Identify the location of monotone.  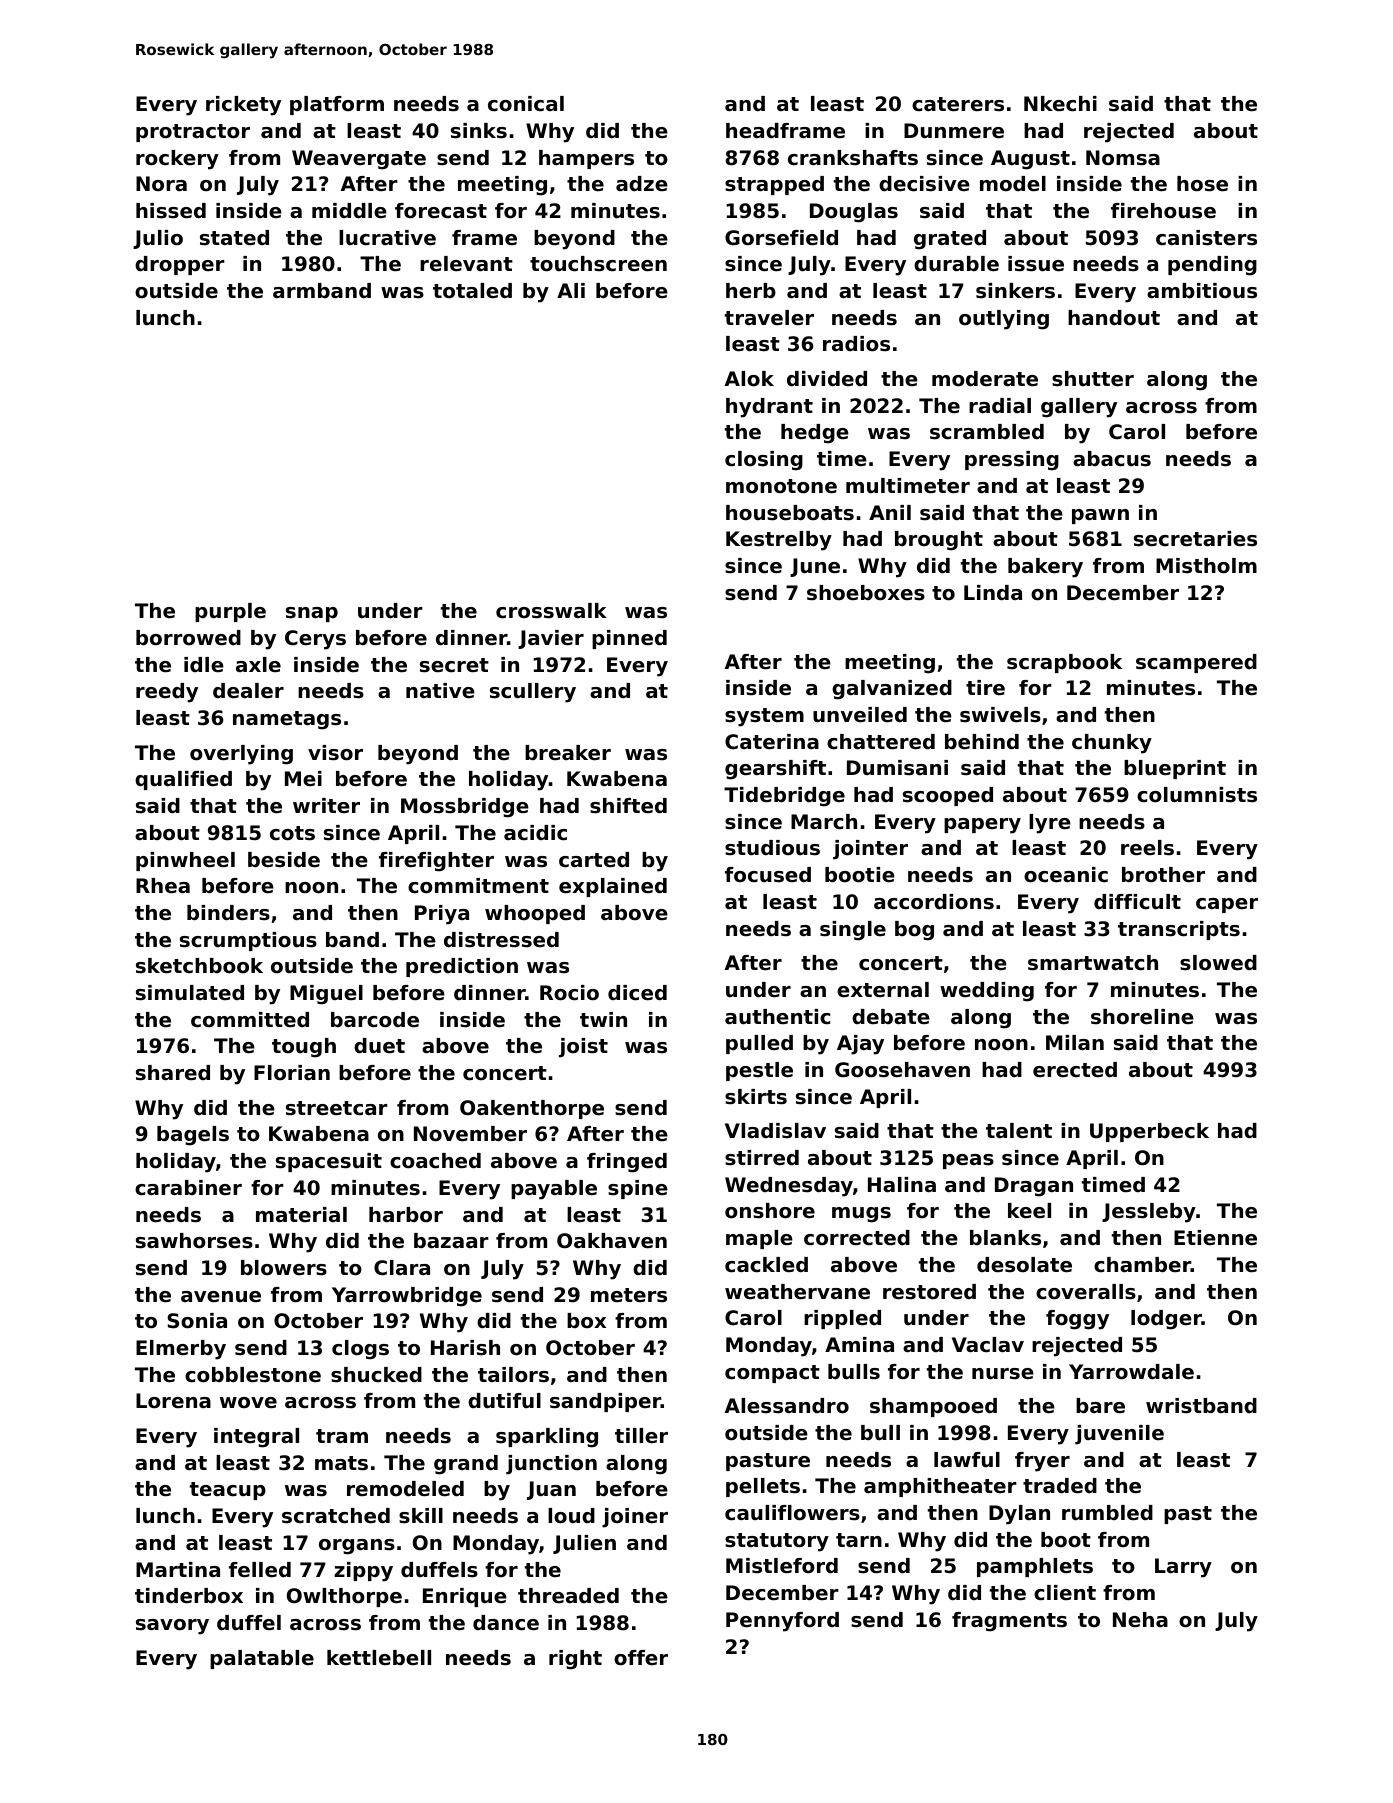
(781, 486).
